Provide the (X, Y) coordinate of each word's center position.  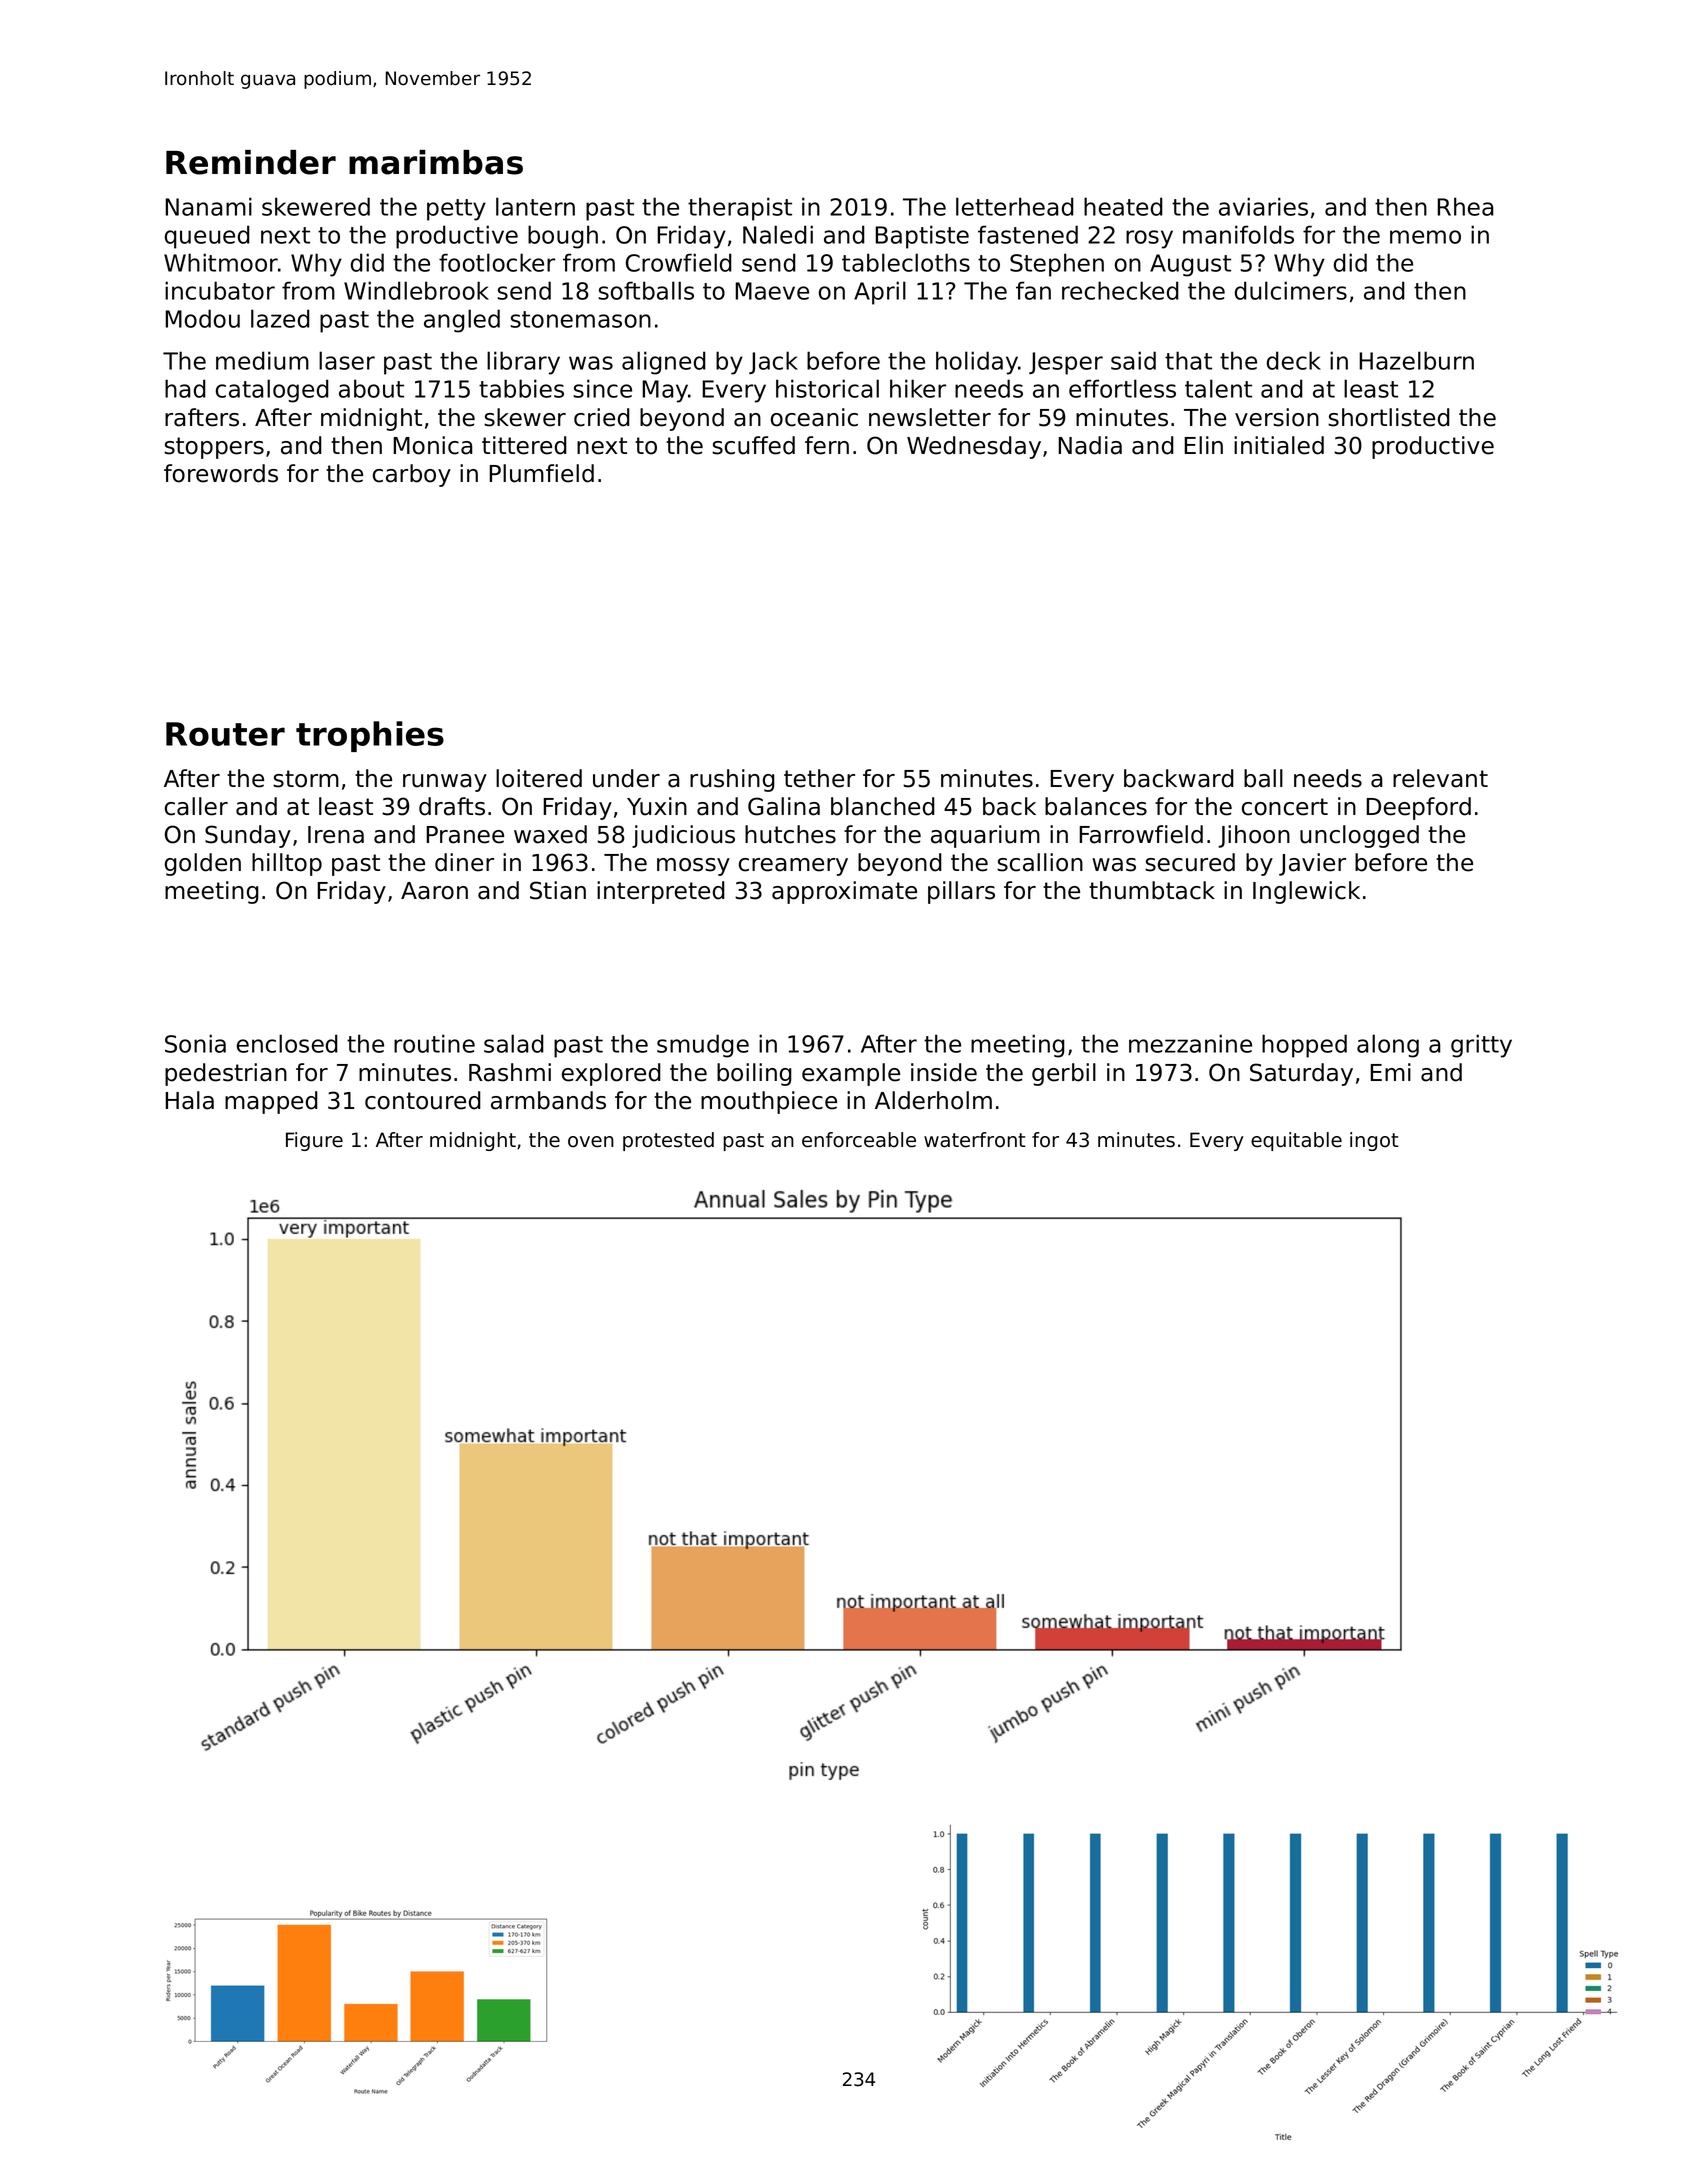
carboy (412, 475)
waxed (550, 834)
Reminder (251, 162)
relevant (1440, 778)
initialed (1279, 445)
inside (944, 1072)
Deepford (1419, 808)
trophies (370, 736)
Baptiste (922, 237)
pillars (961, 892)
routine (434, 1043)
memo (1425, 237)
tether (819, 778)
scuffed (753, 445)
